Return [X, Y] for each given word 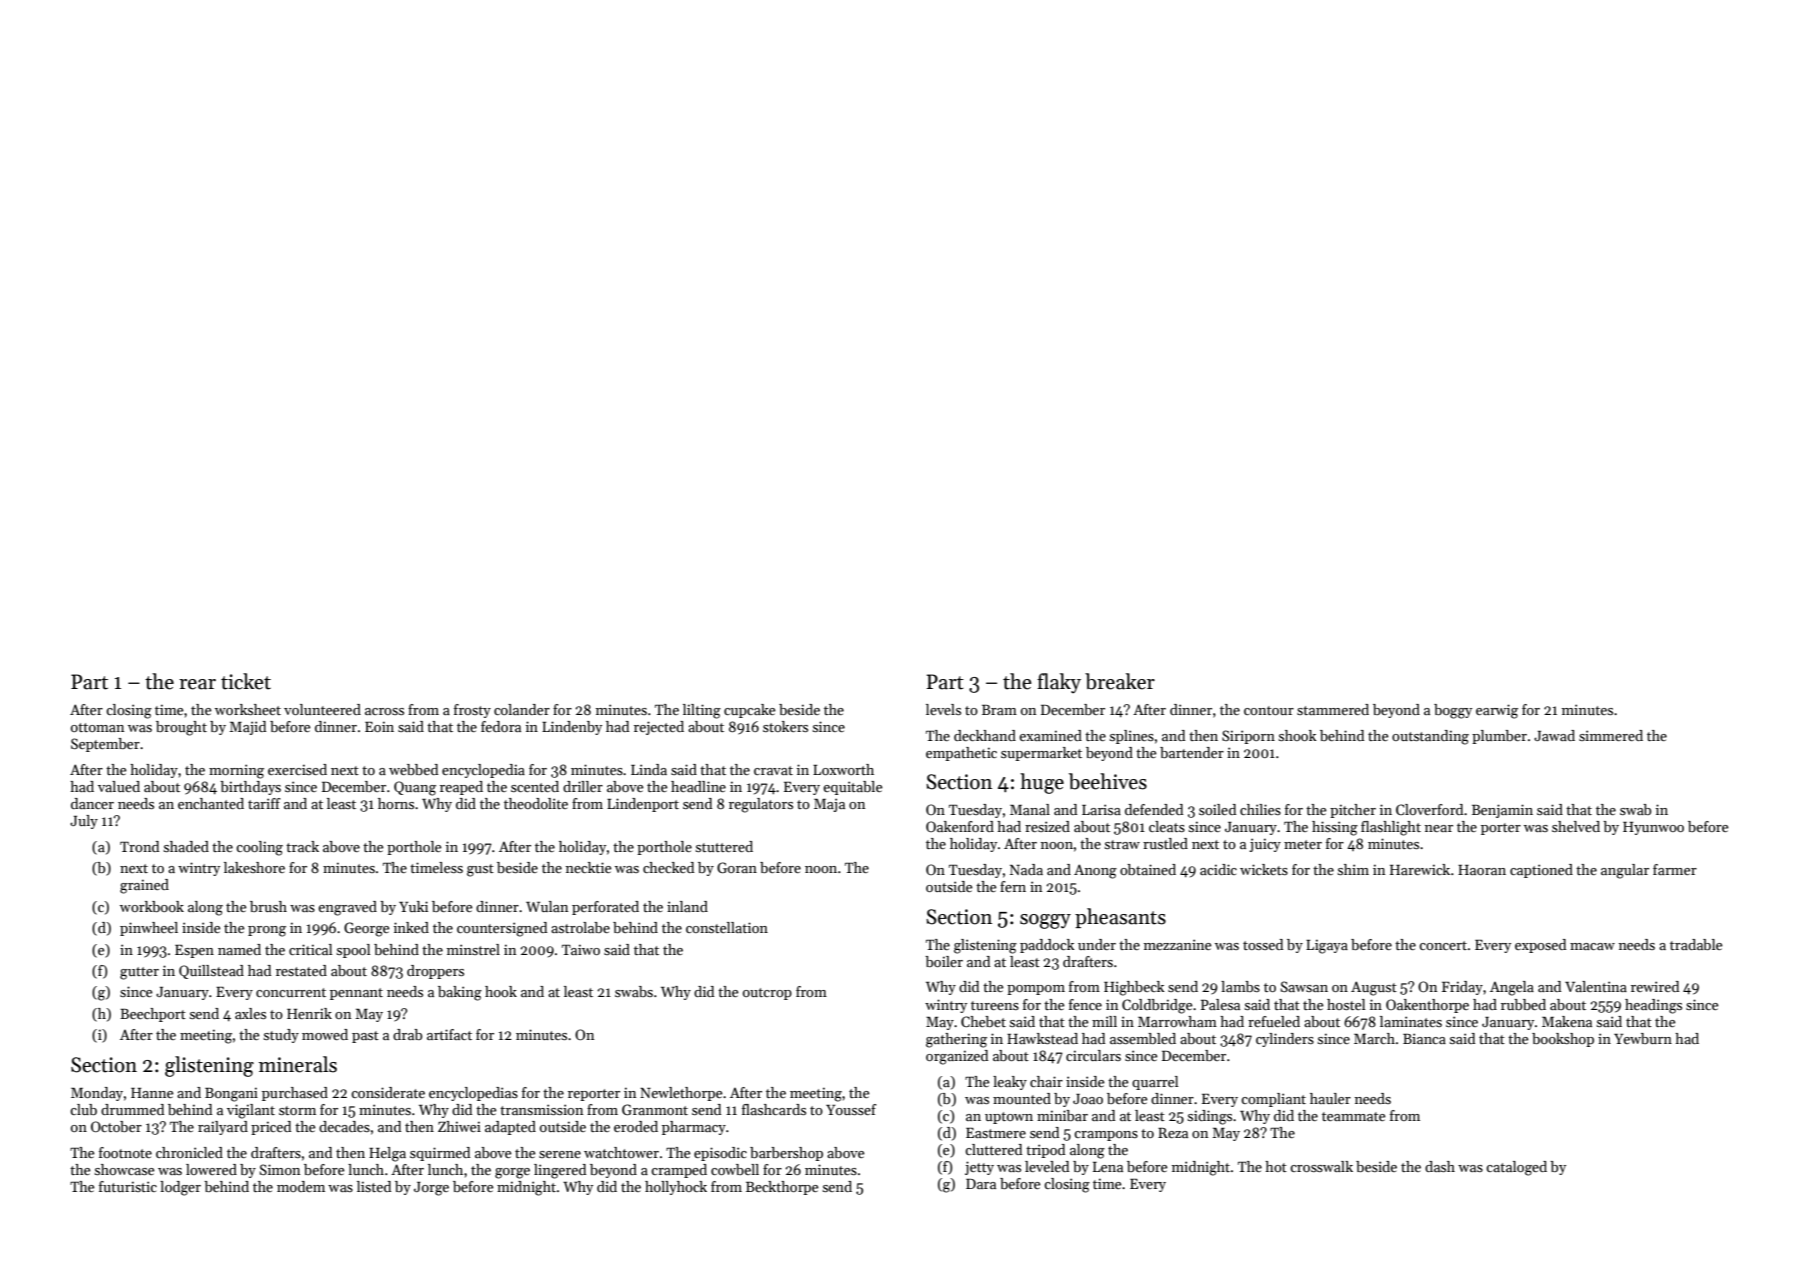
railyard [223, 1128]
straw [1122, 844]
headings [1653, 1006]
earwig [1497, 711]
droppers [435, 972]
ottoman [97, 727]
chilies [1260, 809]
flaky [1059, 683]
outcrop [767, 994]
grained [144, 886]
